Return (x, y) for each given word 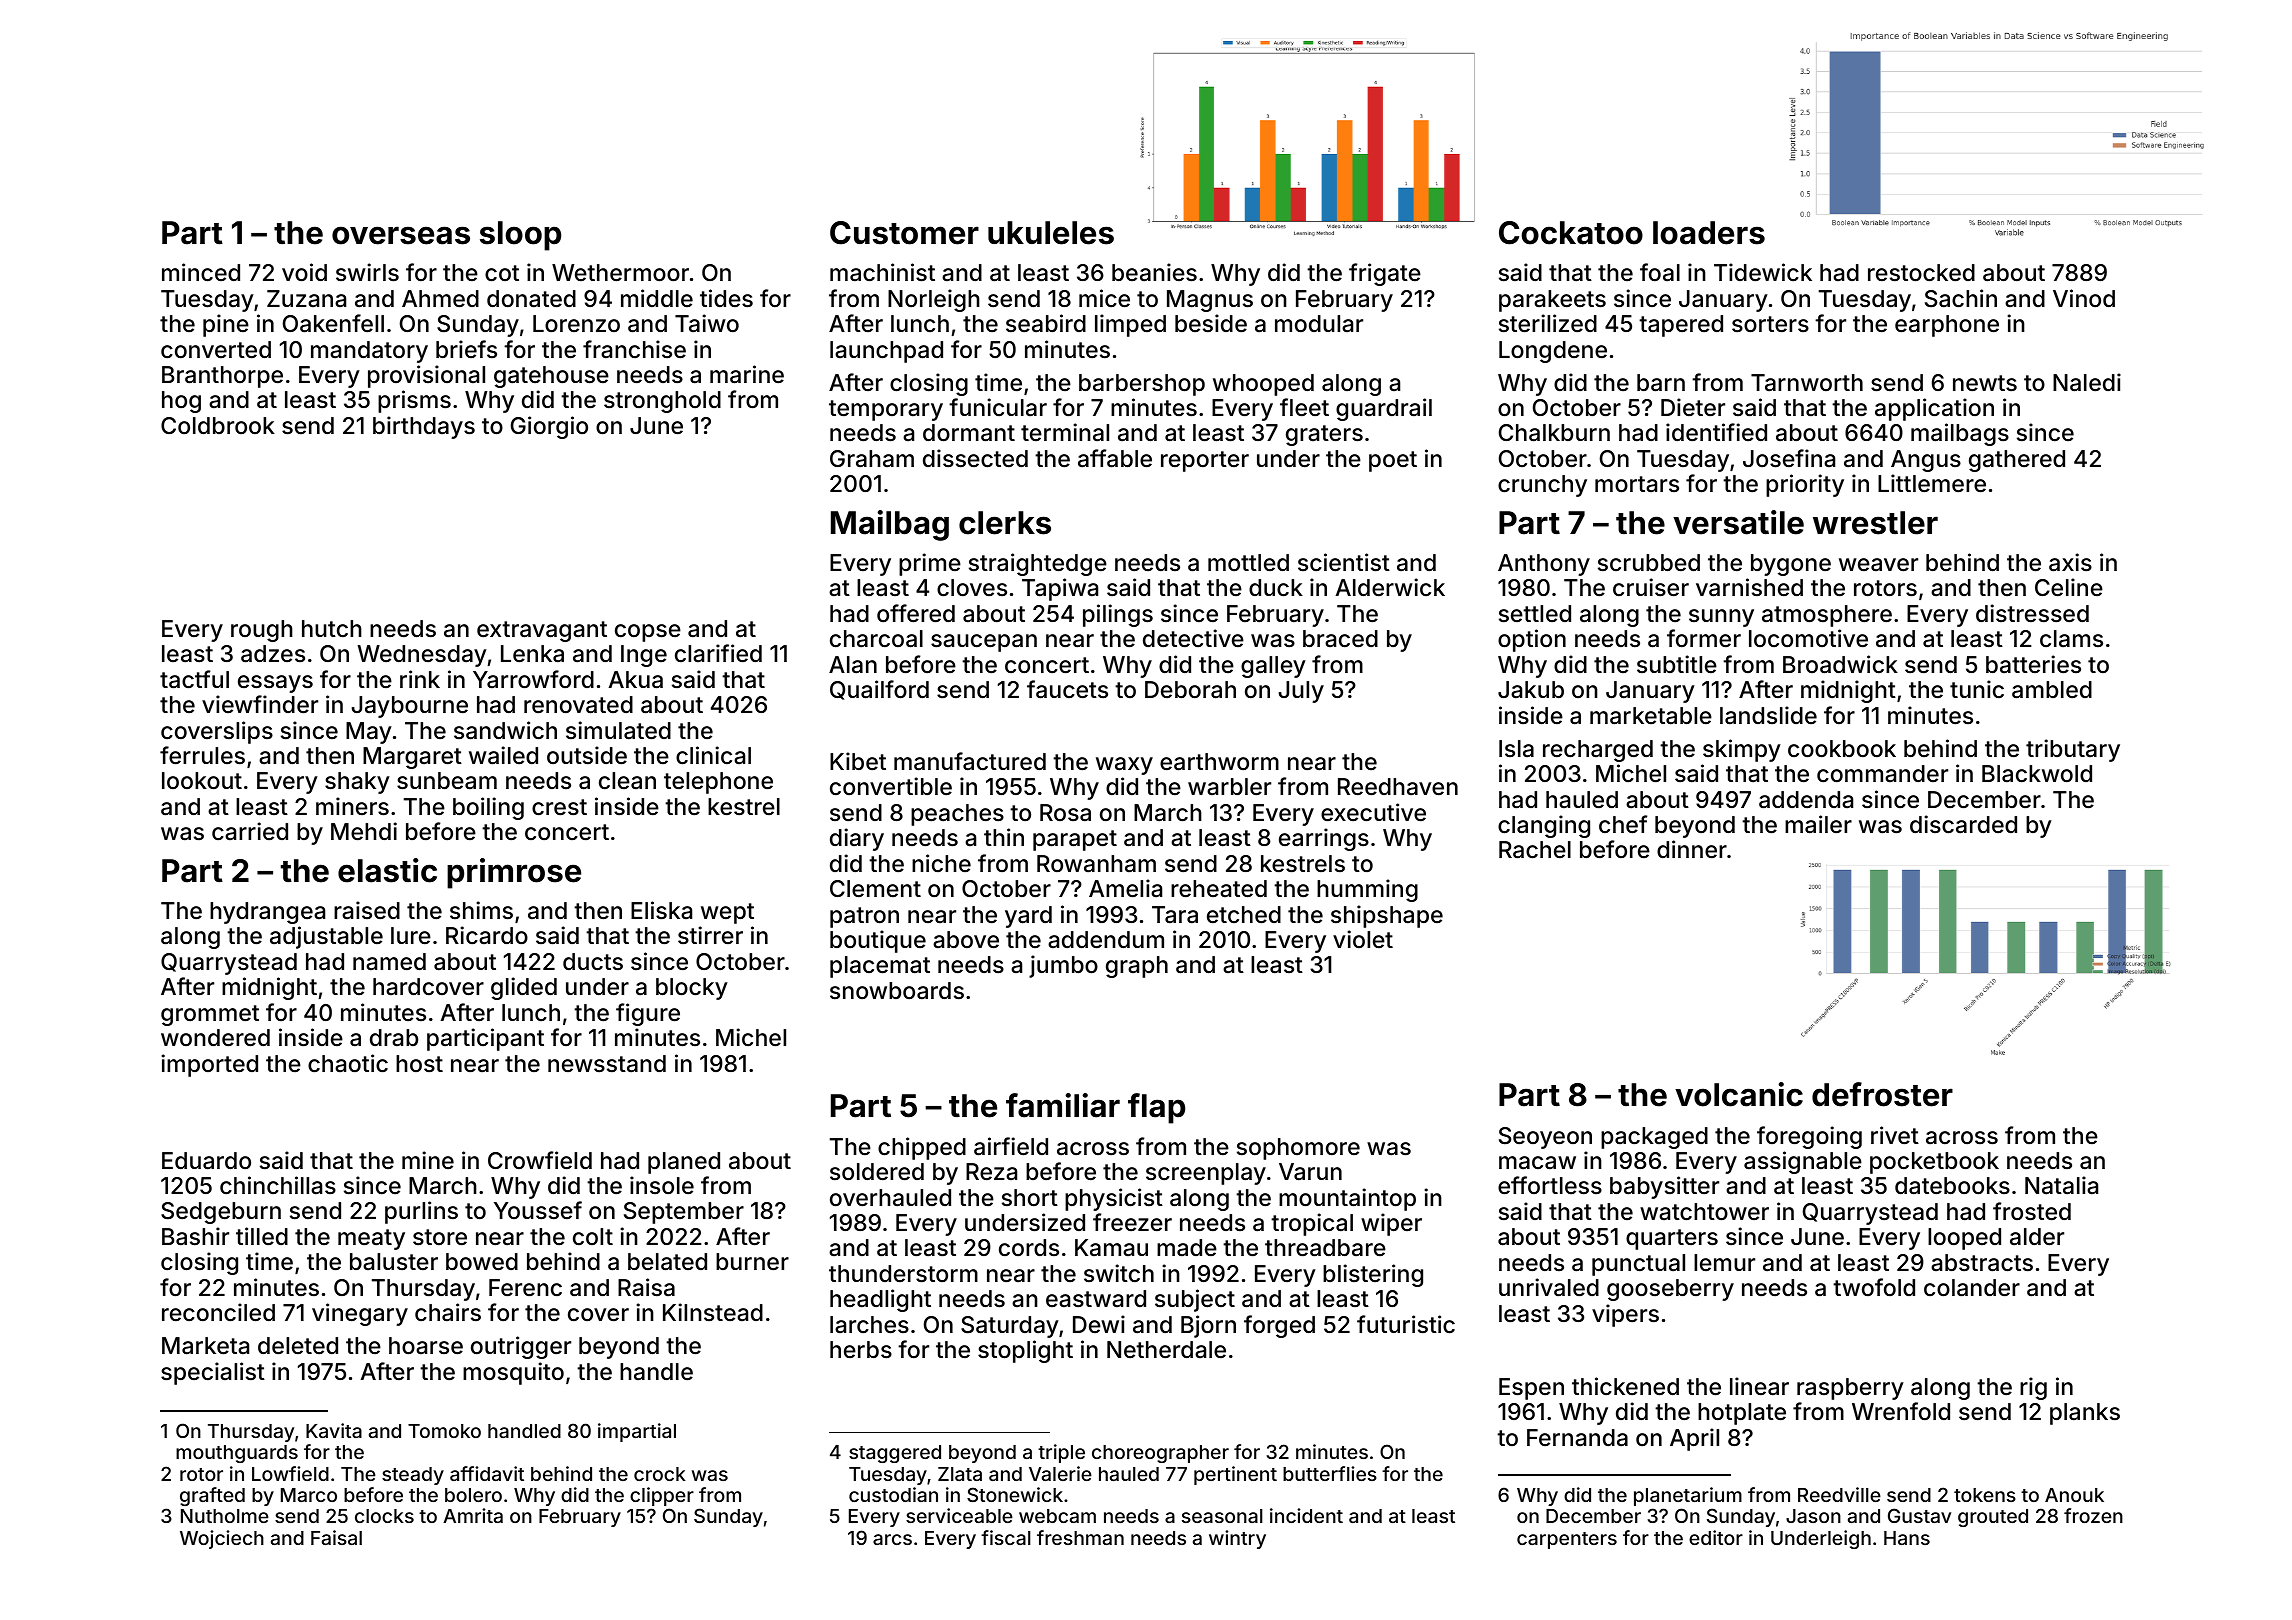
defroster (1882, 1094)
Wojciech (222, 1539)
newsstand (607, 1064)
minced (201, 272)
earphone (1947, 326)
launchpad (886, 352)
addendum (1106, 940)
